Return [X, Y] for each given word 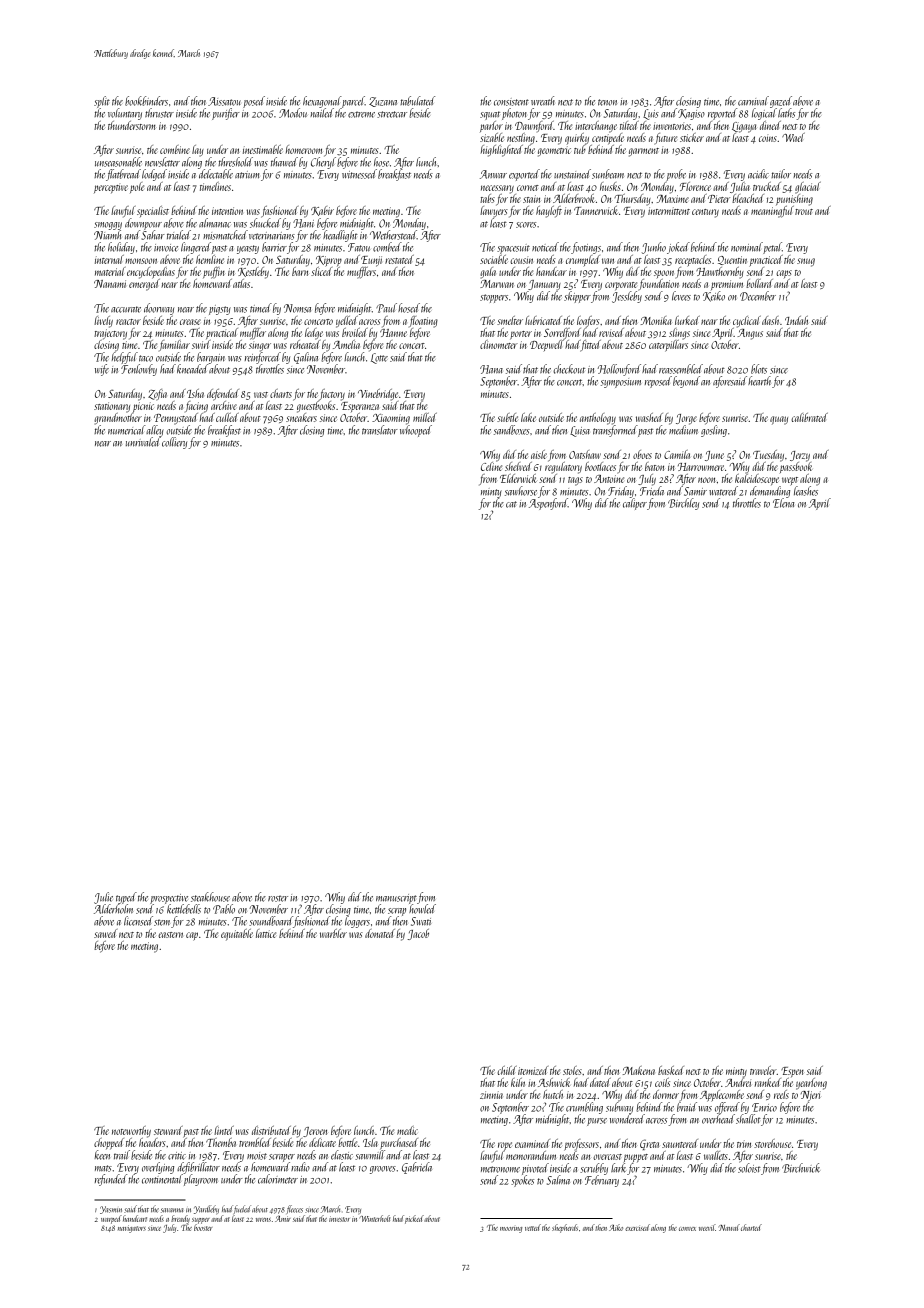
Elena [783, 503]
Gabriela [417, 1168]
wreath [543, 101]
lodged [154, 175]
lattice [266, 933]
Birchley [683, 504]
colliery [174, 443]
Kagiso [691, 114]
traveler [763, 1070]
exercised [637, 1227]
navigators [132, 1229]
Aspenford [548, 504]
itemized [533, 1070]
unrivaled [143, 442]
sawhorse [521, 491]
